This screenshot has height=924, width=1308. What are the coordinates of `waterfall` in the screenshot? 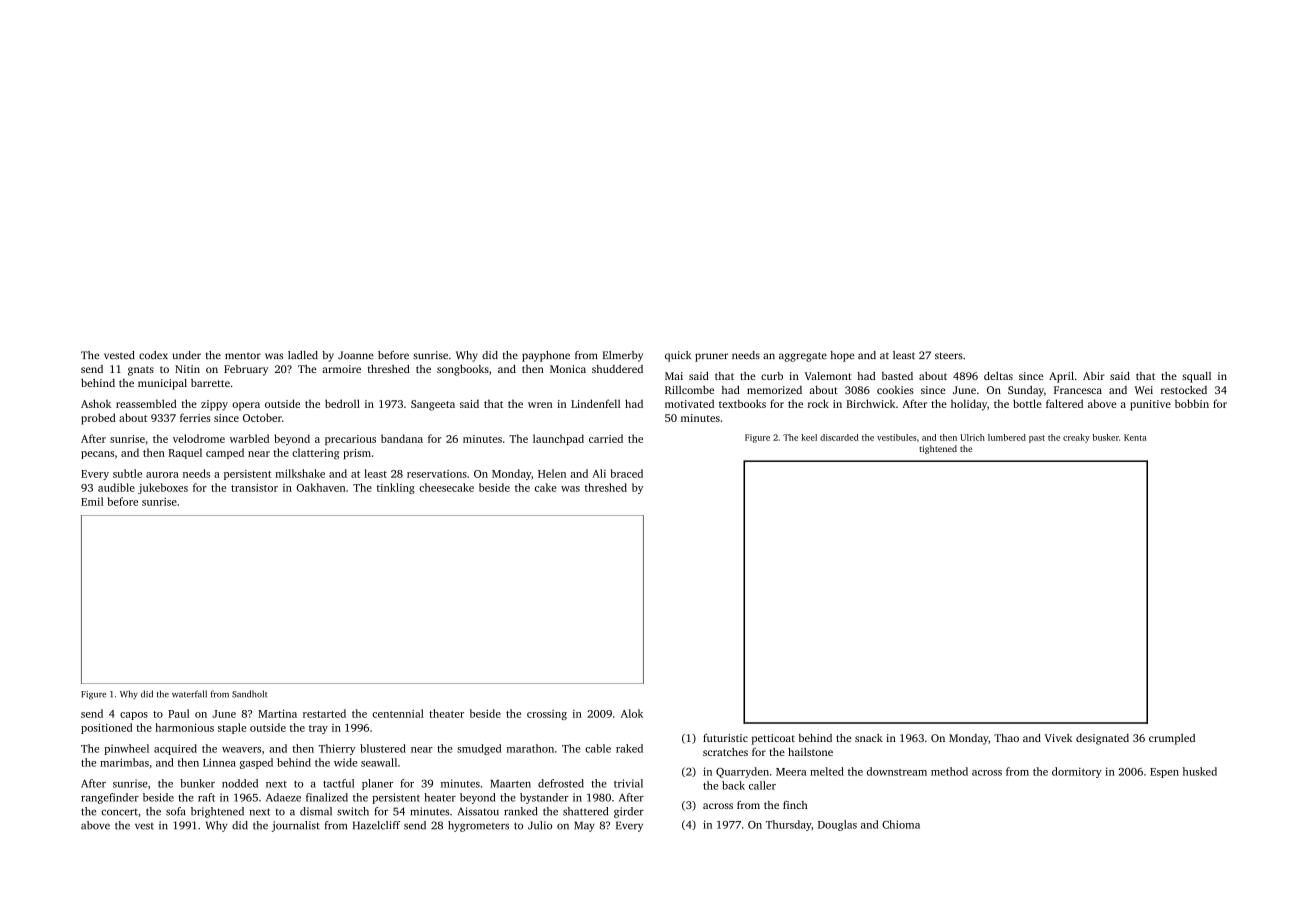 It's located at (189, 694).
